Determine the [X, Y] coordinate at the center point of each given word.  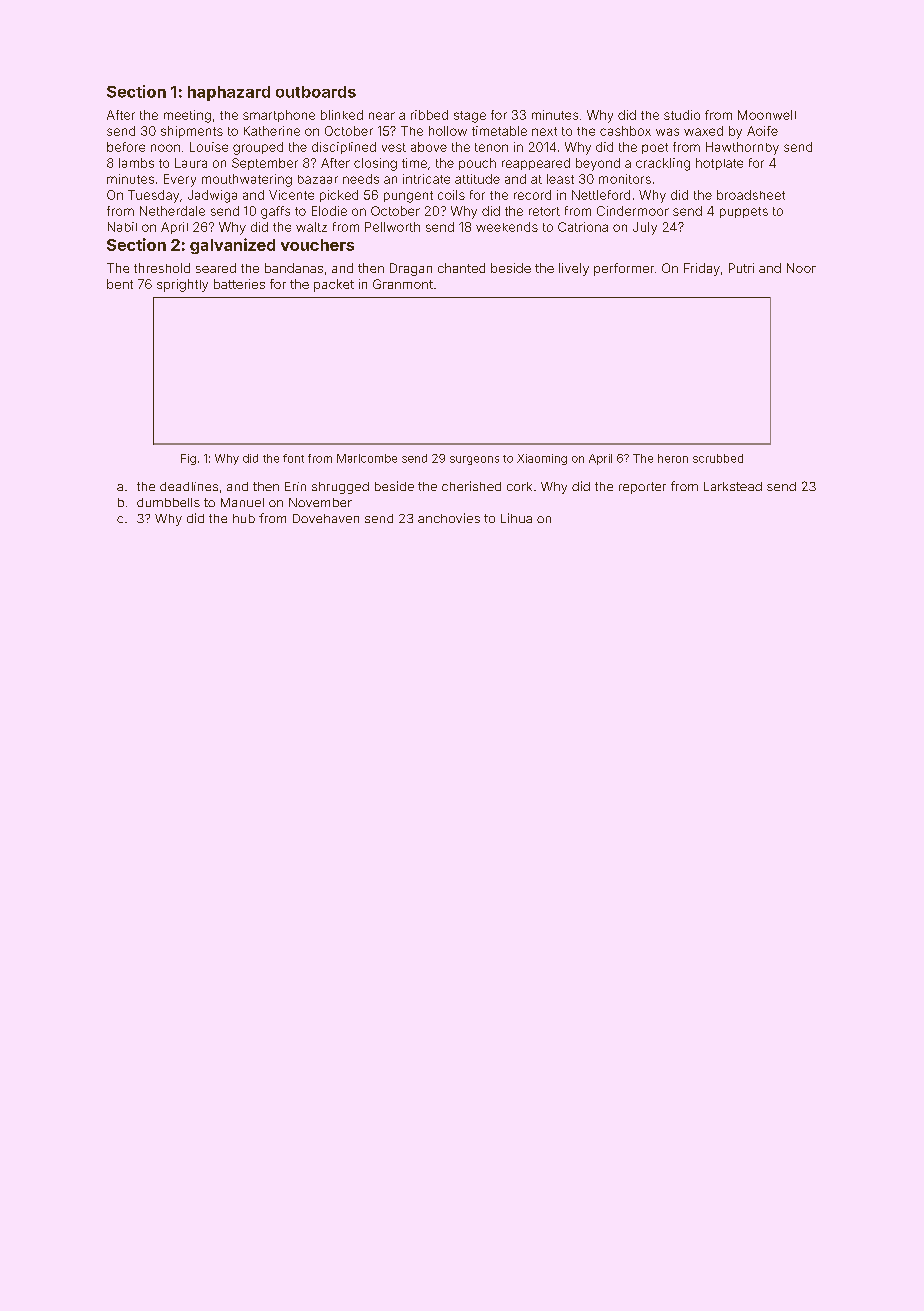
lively [574, 269]
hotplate [719, 164]
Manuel [242, 502]
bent [120, 284]
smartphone [279, 116]
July [645, 228]
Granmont [403, 284]
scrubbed [718, 458]
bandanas [294, 268]
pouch [477, 164]
